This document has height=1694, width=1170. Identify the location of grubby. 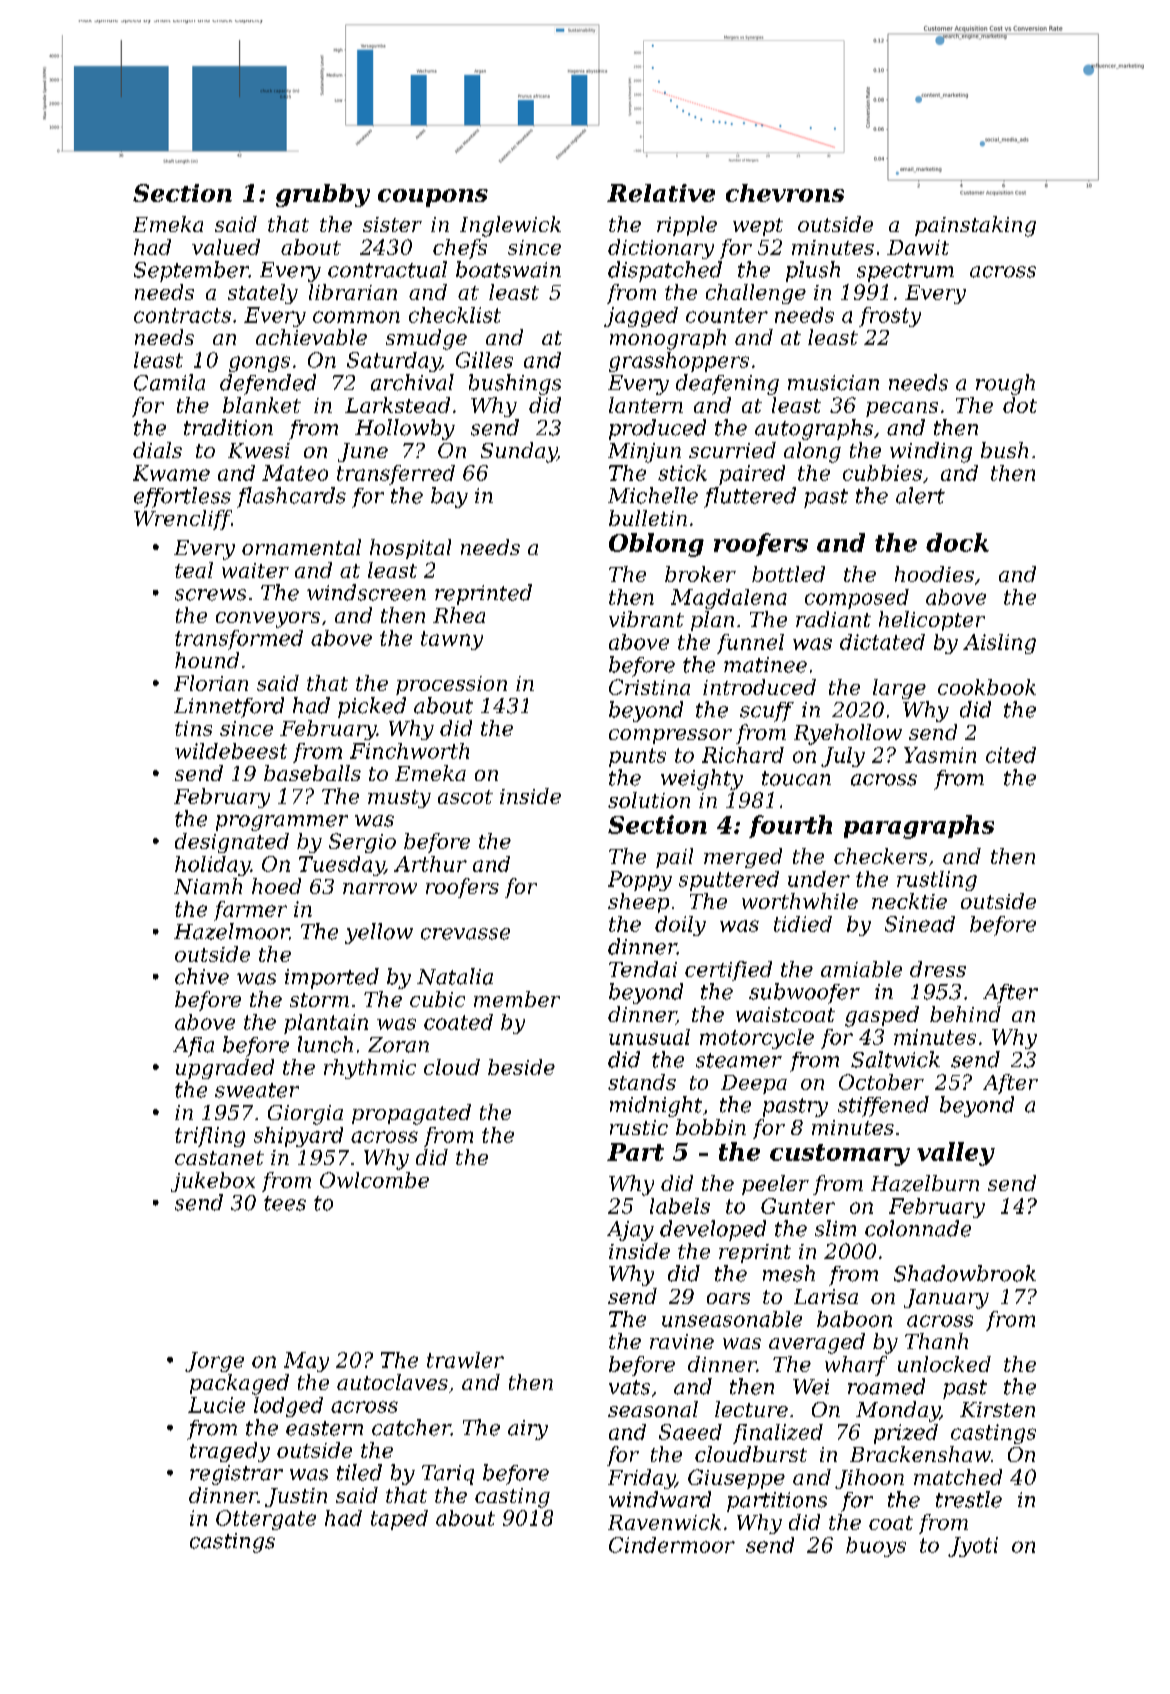
(323, 195).
